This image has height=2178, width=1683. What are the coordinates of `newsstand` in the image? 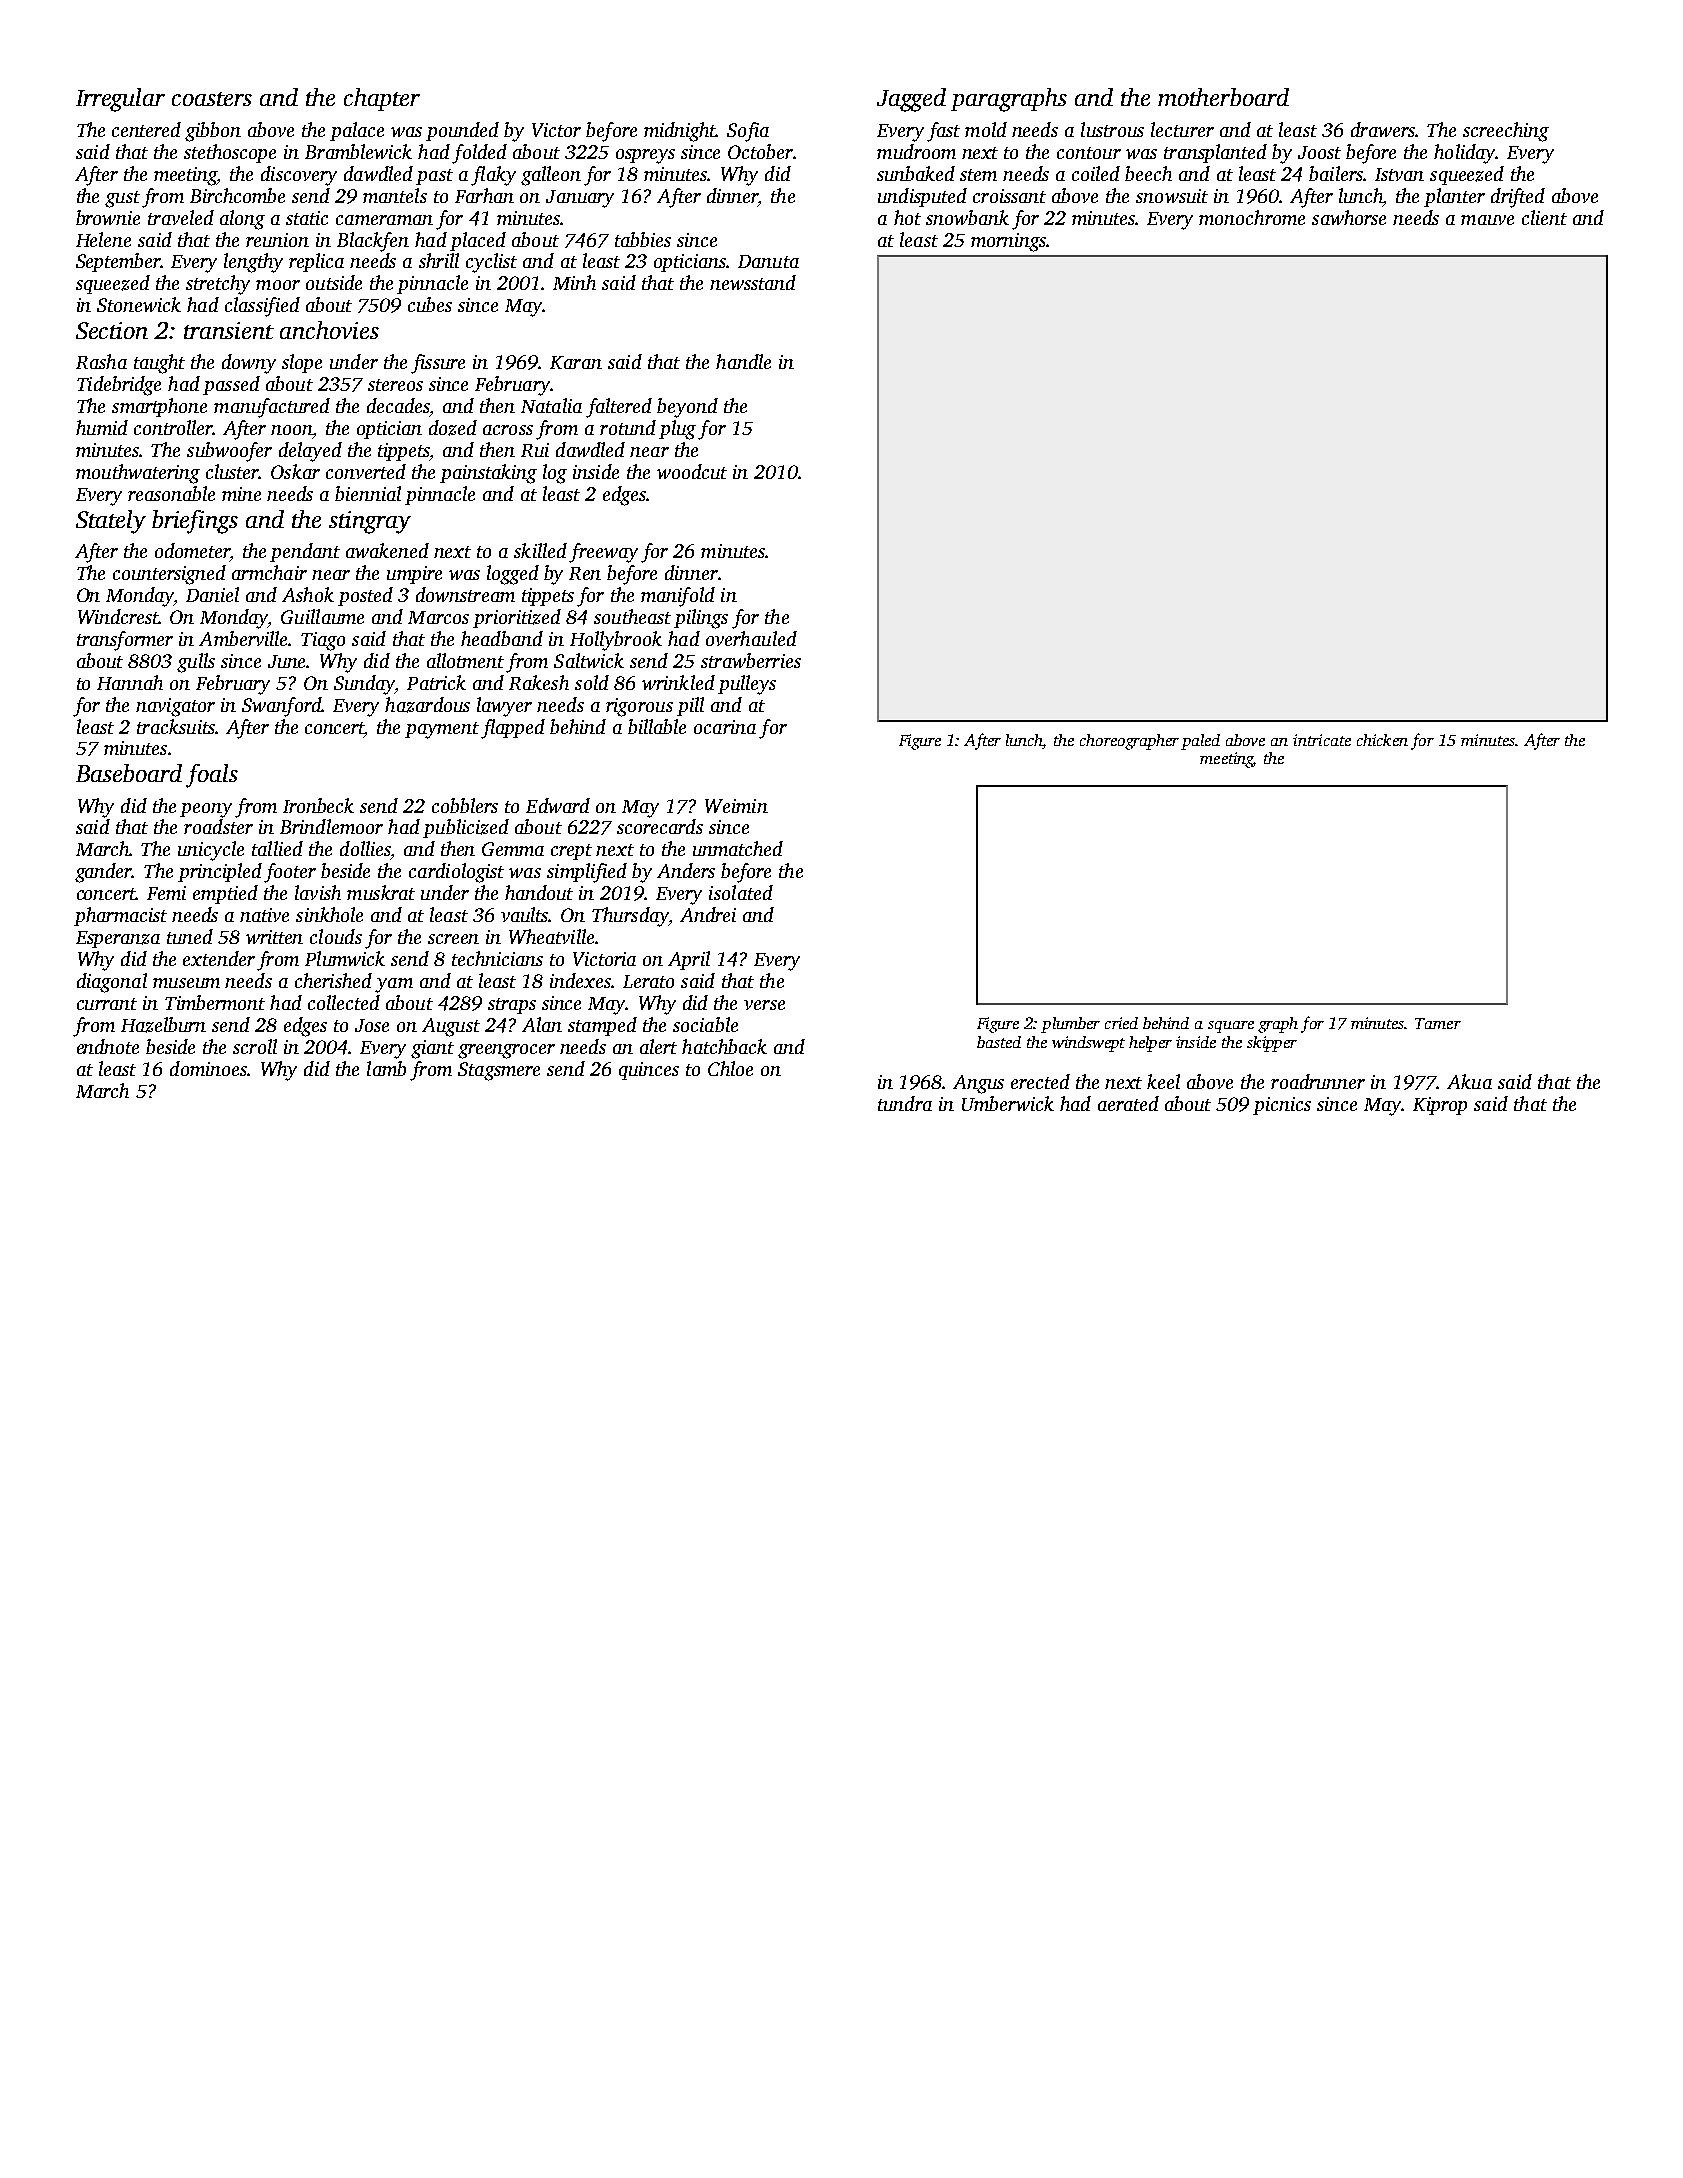 It's located at (753, 282).
